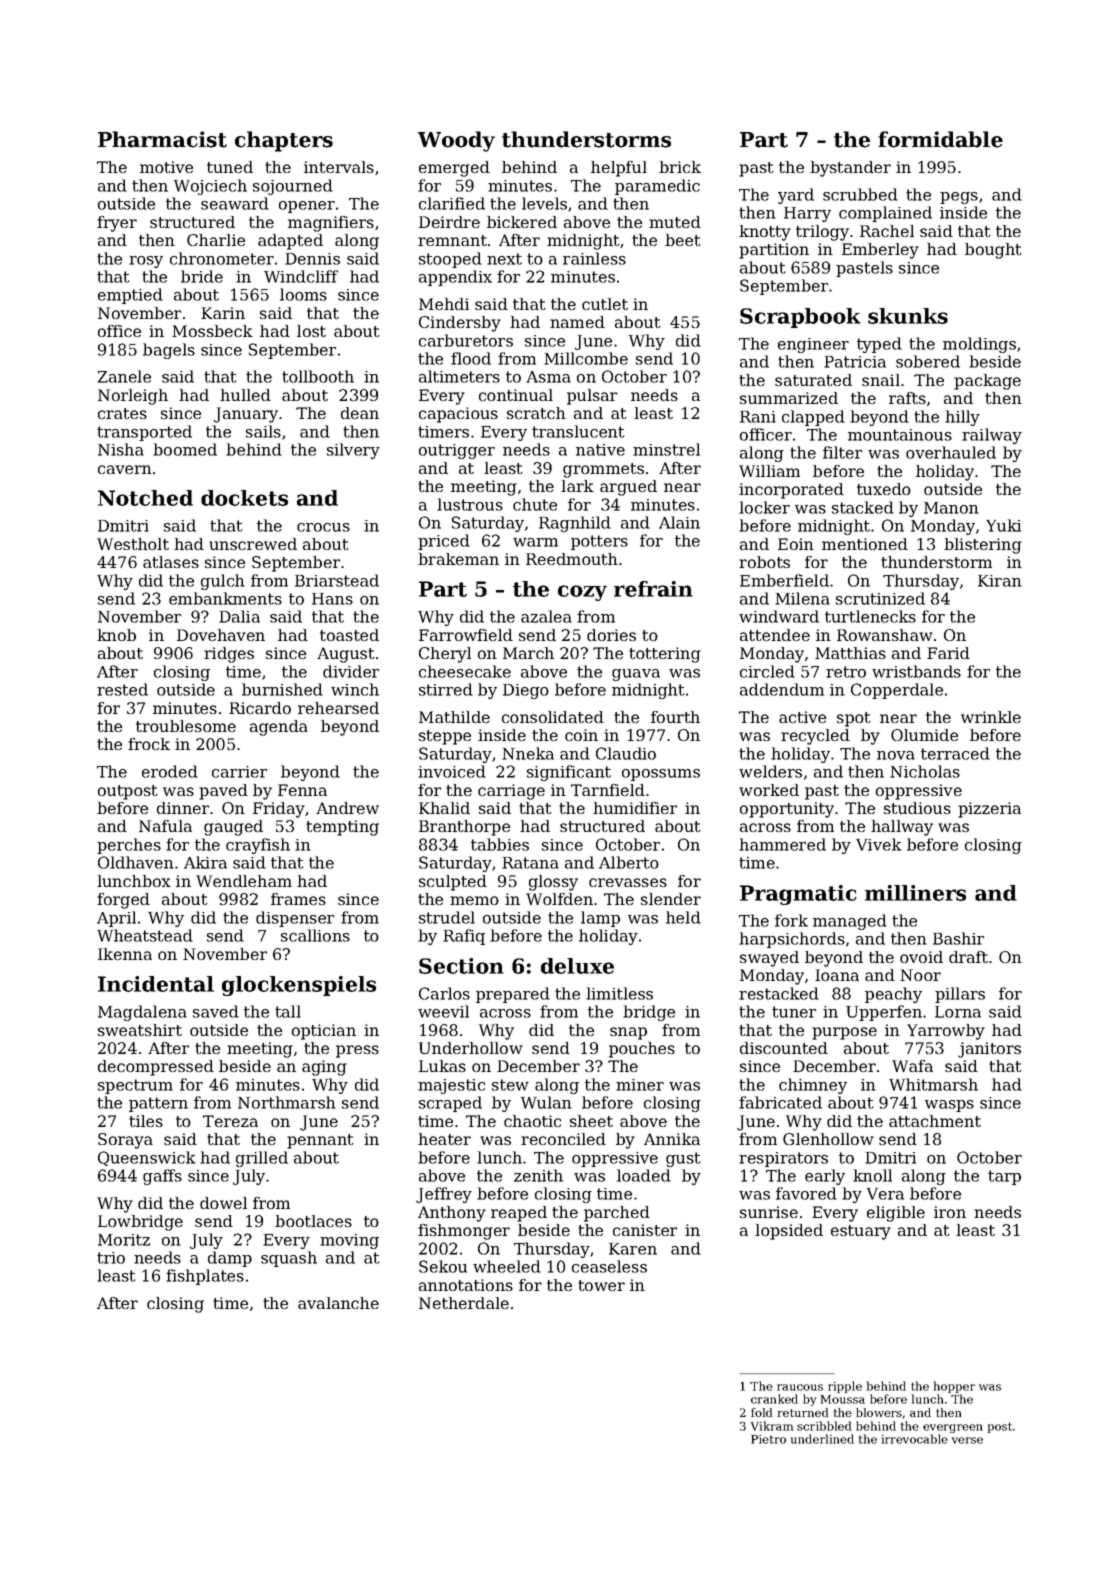  Describe the element at coordinates (205, 1277) in the document. I see `fishplates` at that location.
